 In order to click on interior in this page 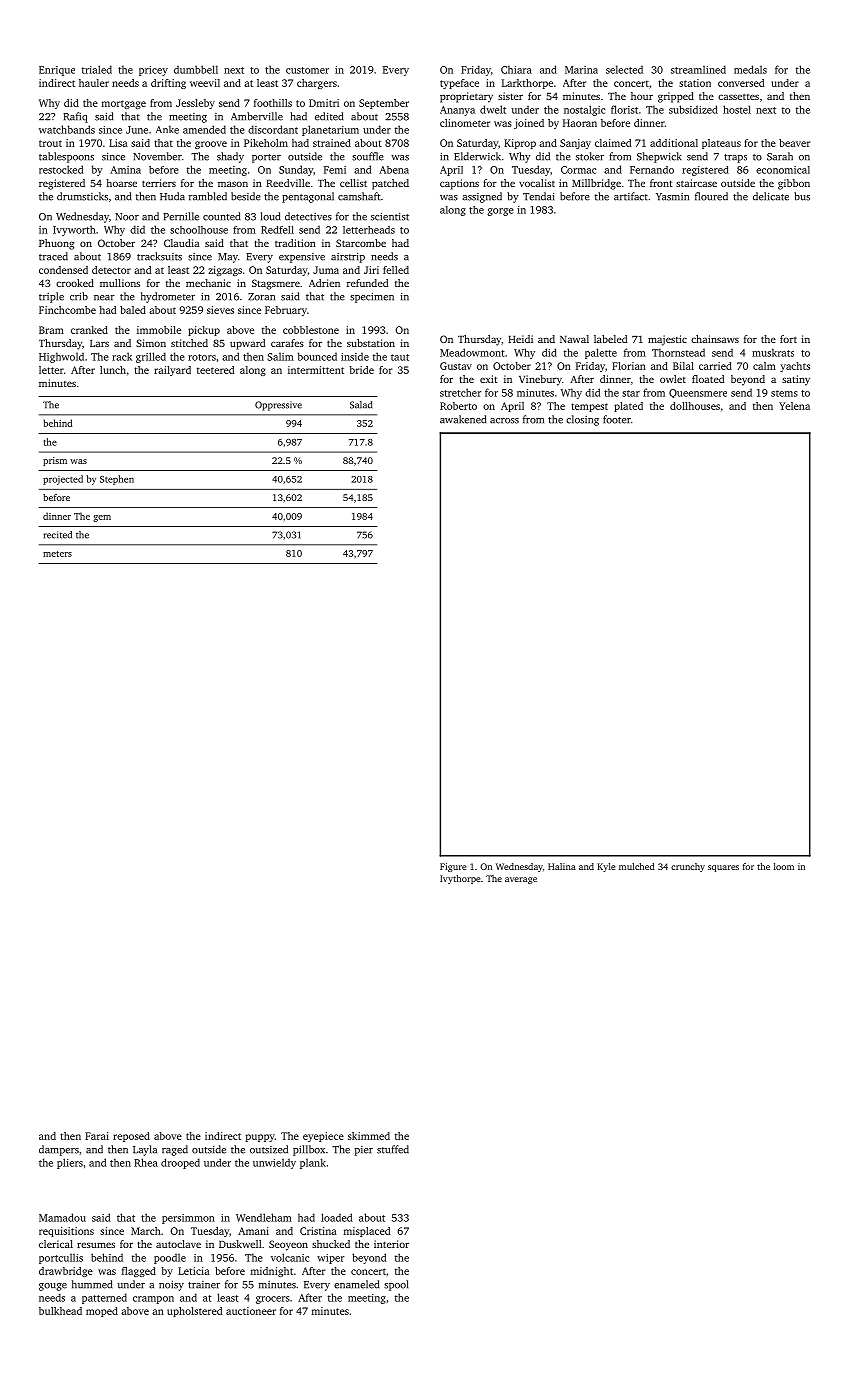, I will do `click(391, 1244)`.
